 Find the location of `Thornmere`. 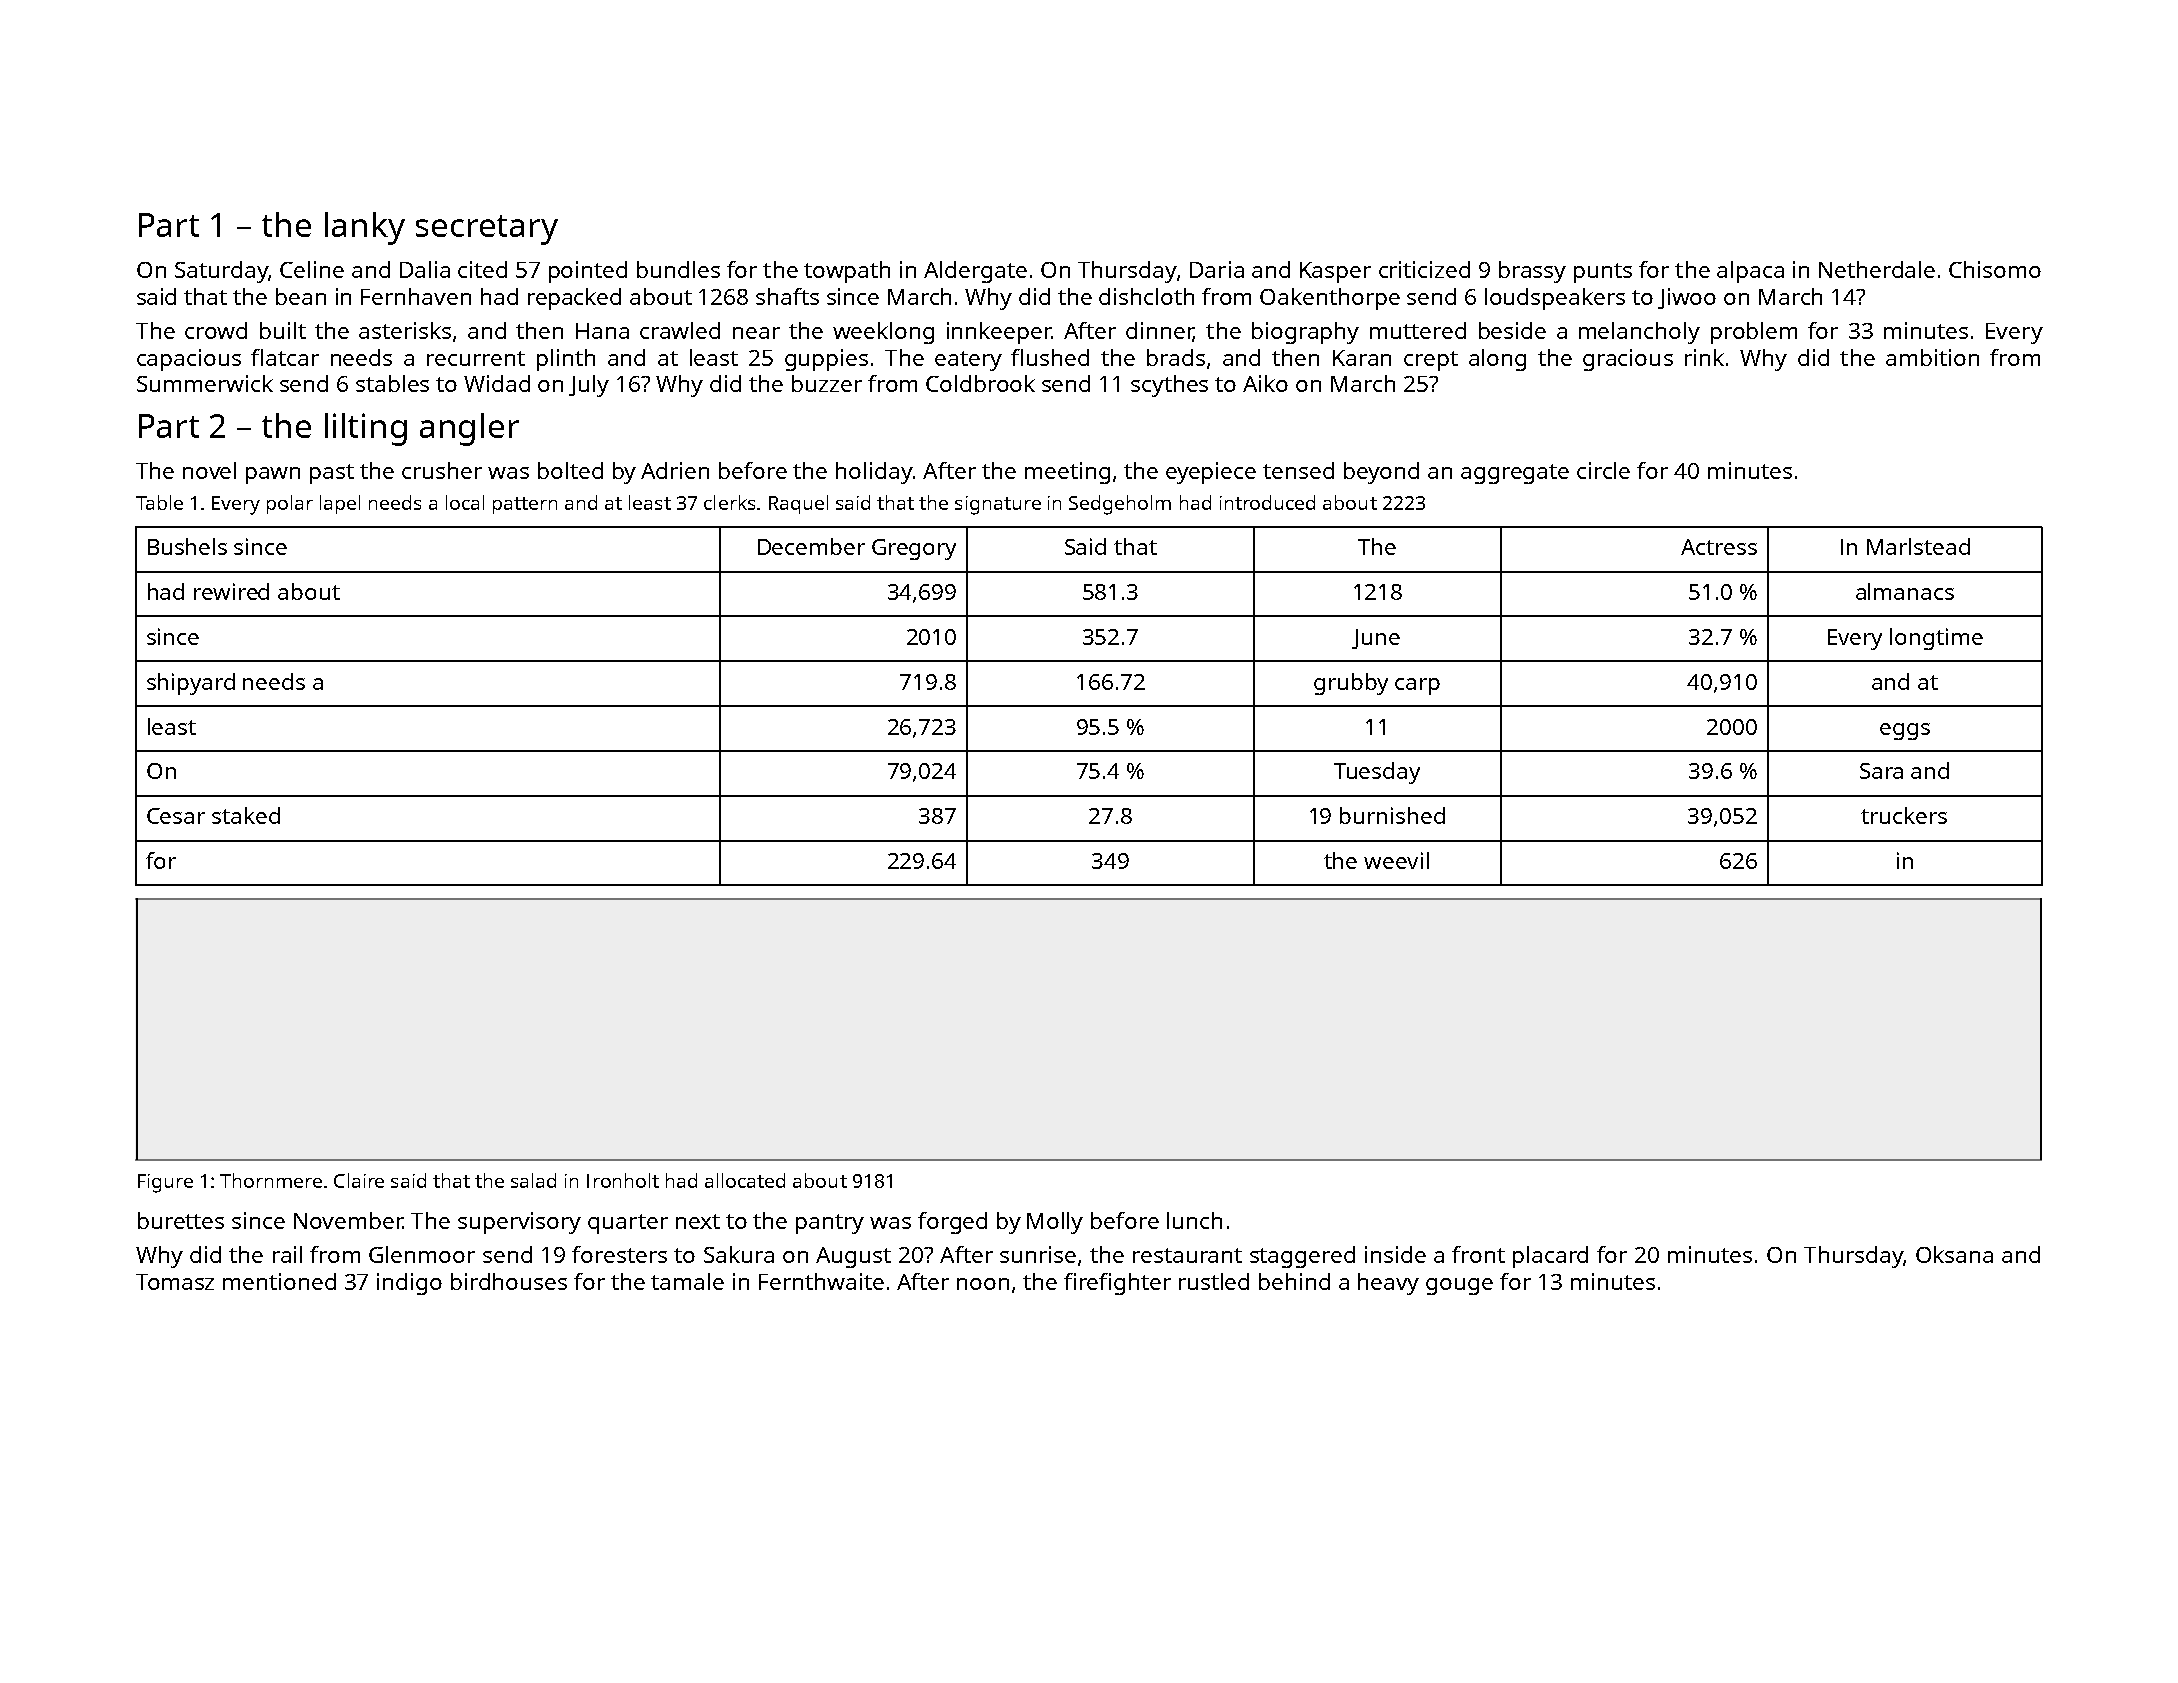

Thornmere is located at coordinates (271, 1180).
